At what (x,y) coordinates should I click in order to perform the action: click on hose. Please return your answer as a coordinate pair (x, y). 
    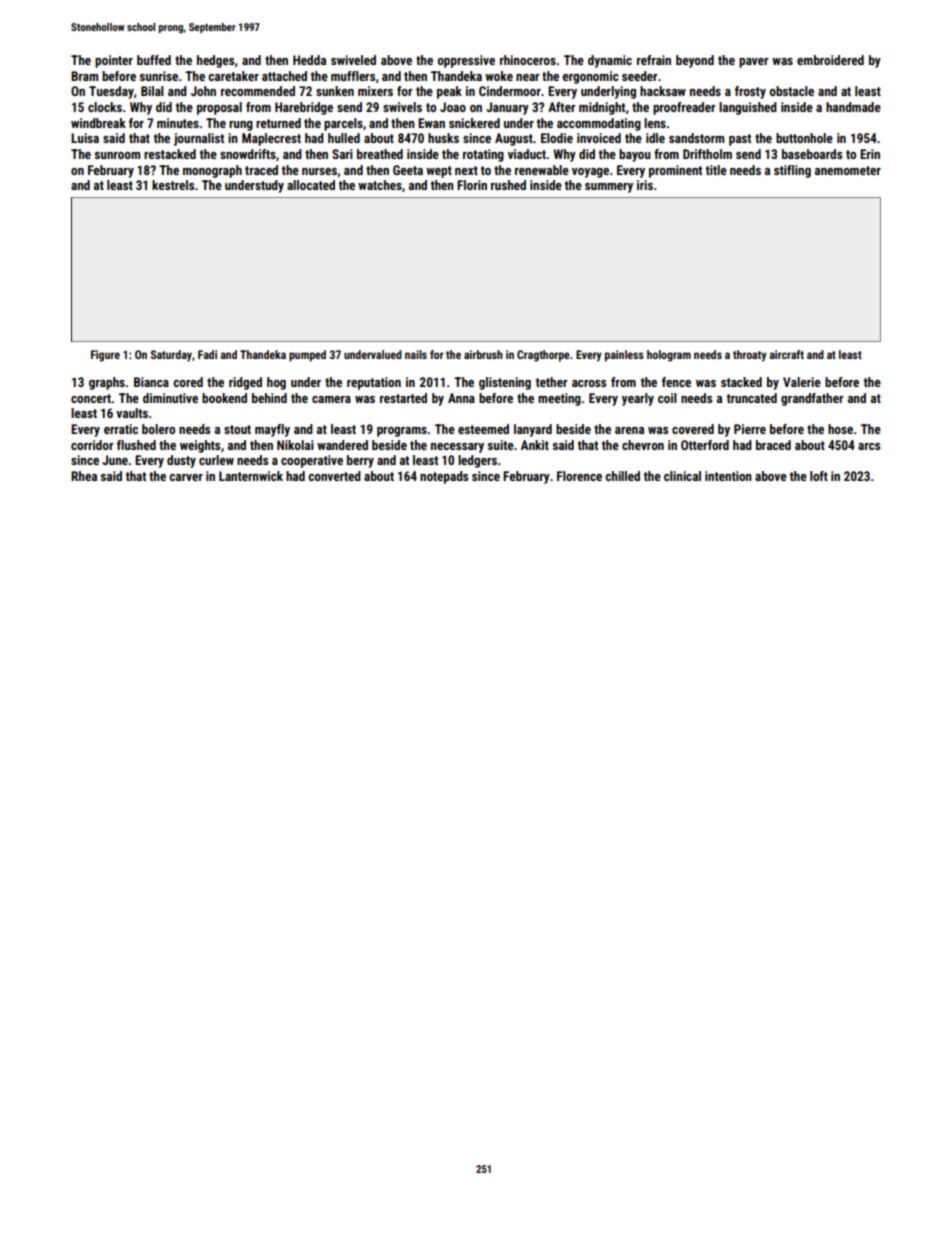
    Looking at the image, I should click on (840, 429).
